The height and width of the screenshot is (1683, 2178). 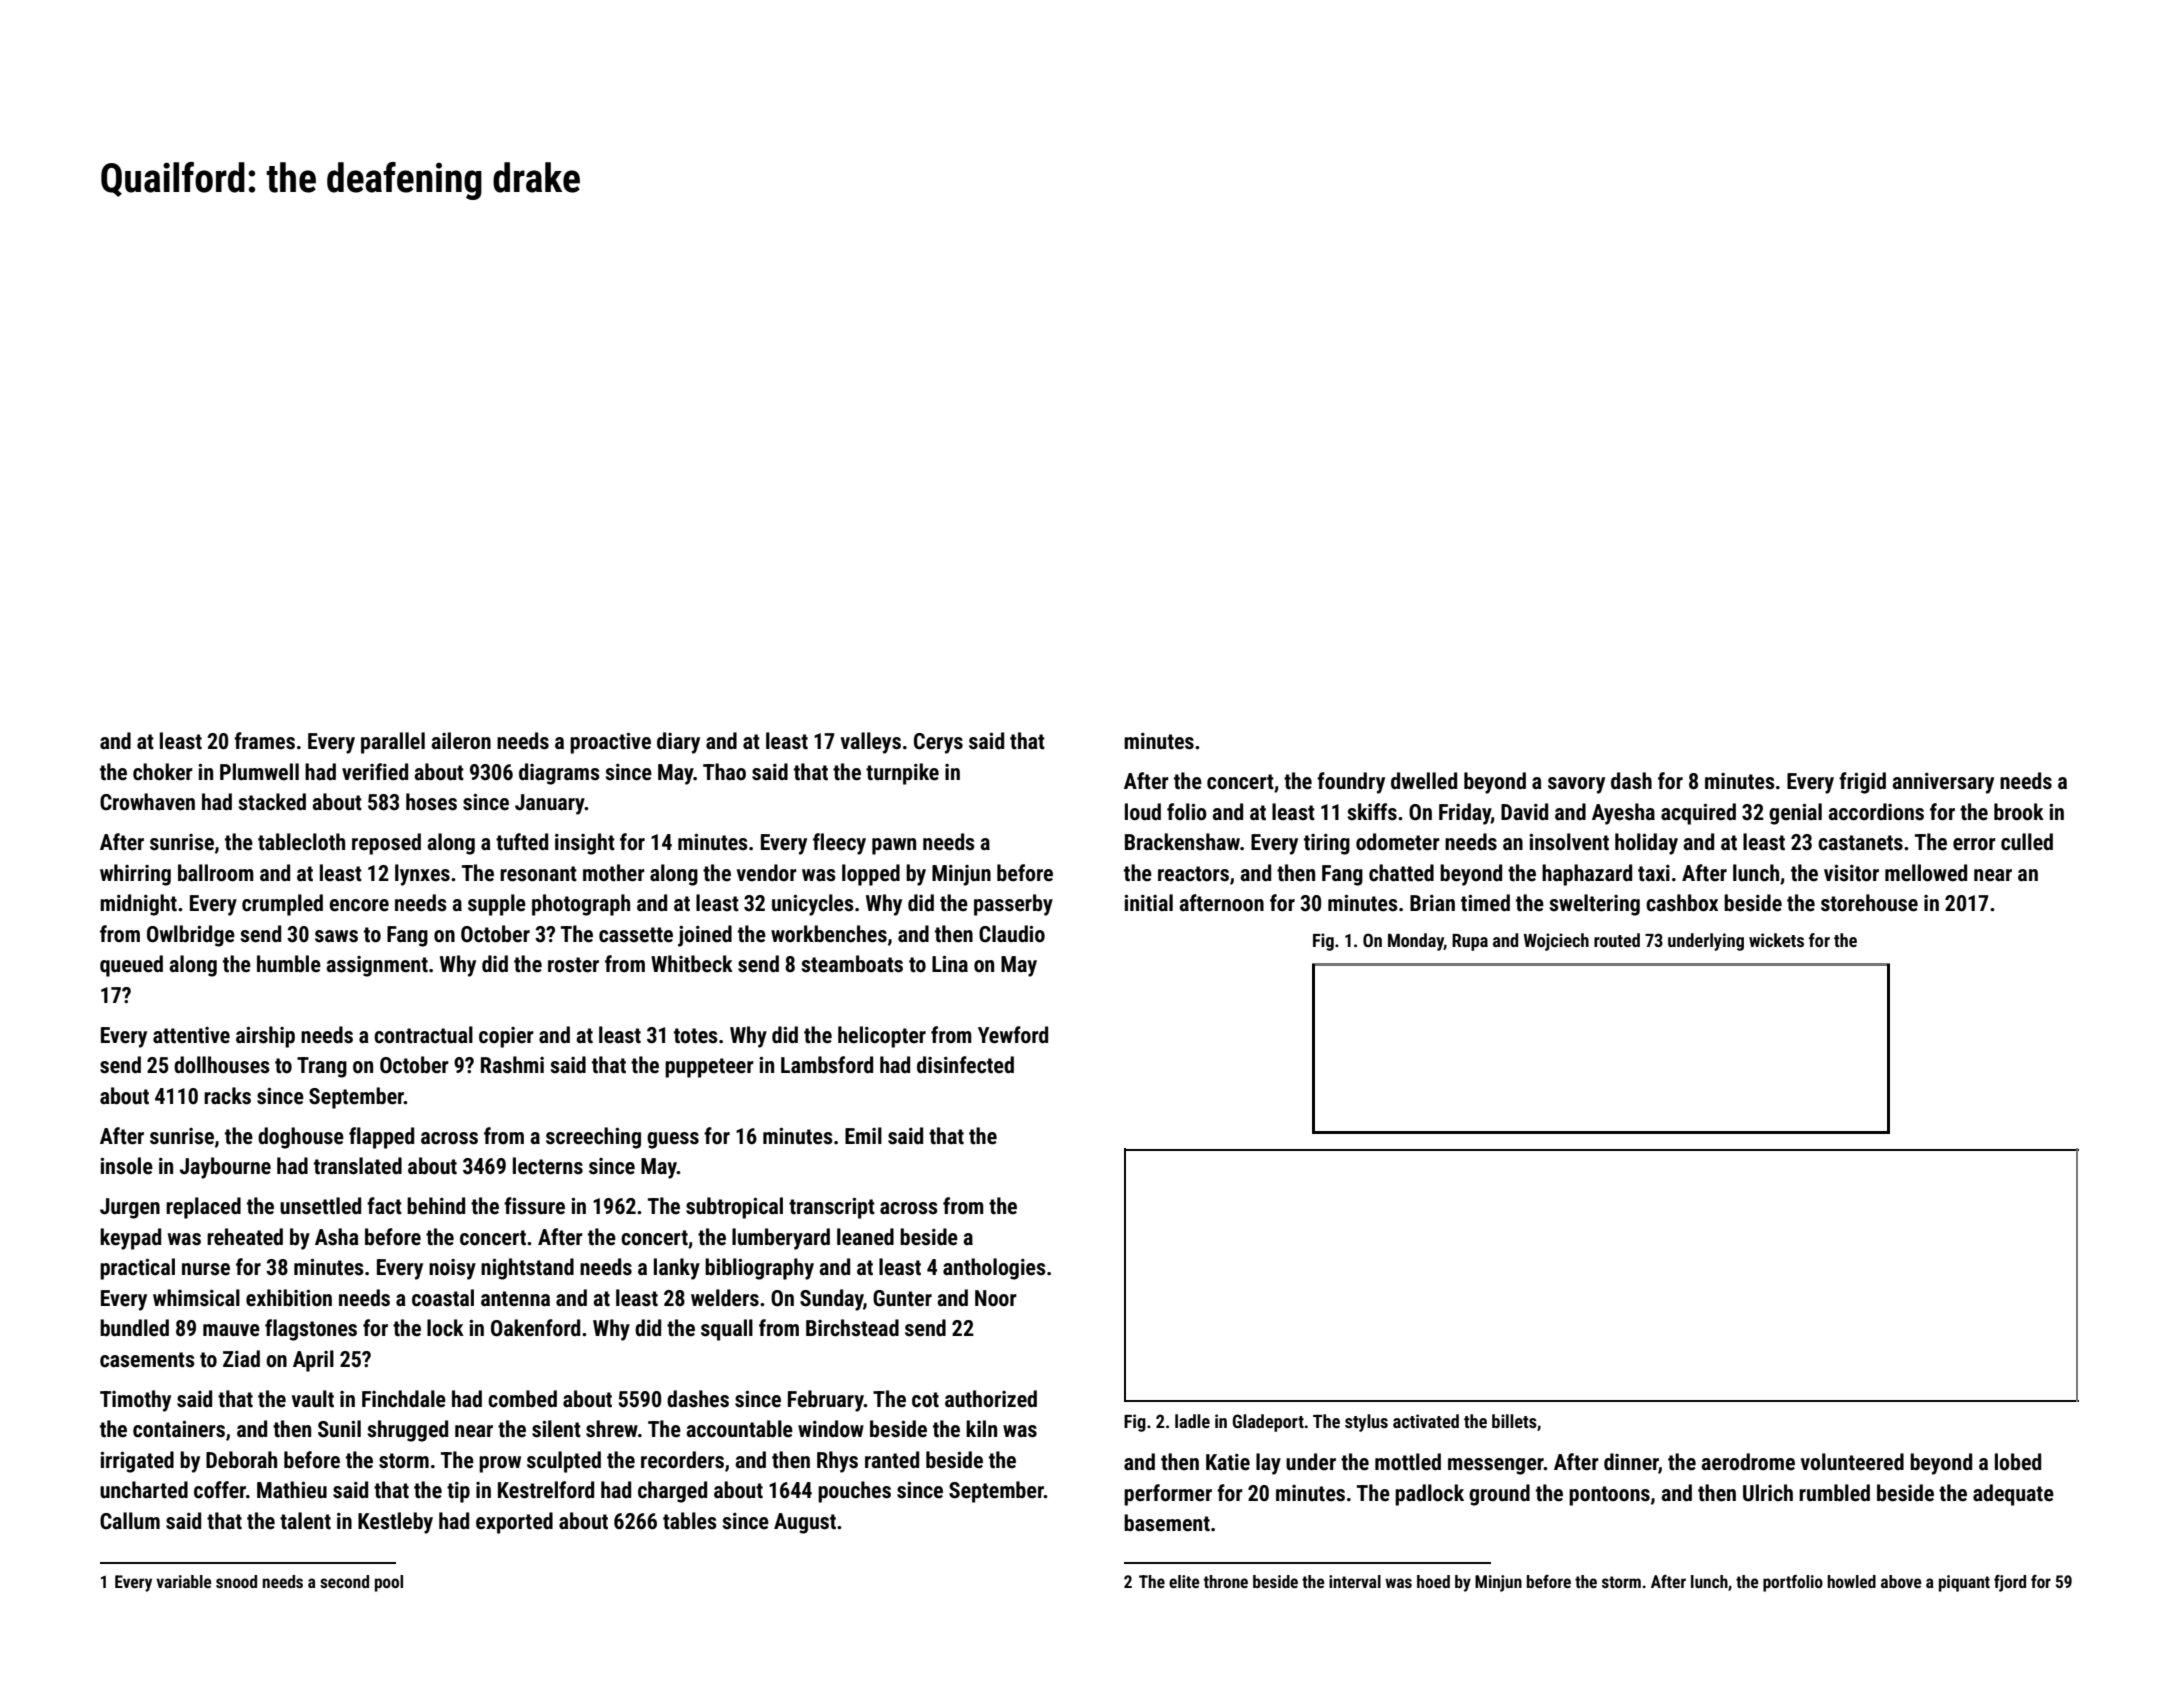 I want to click on verified, so click(x=375, y=772).
